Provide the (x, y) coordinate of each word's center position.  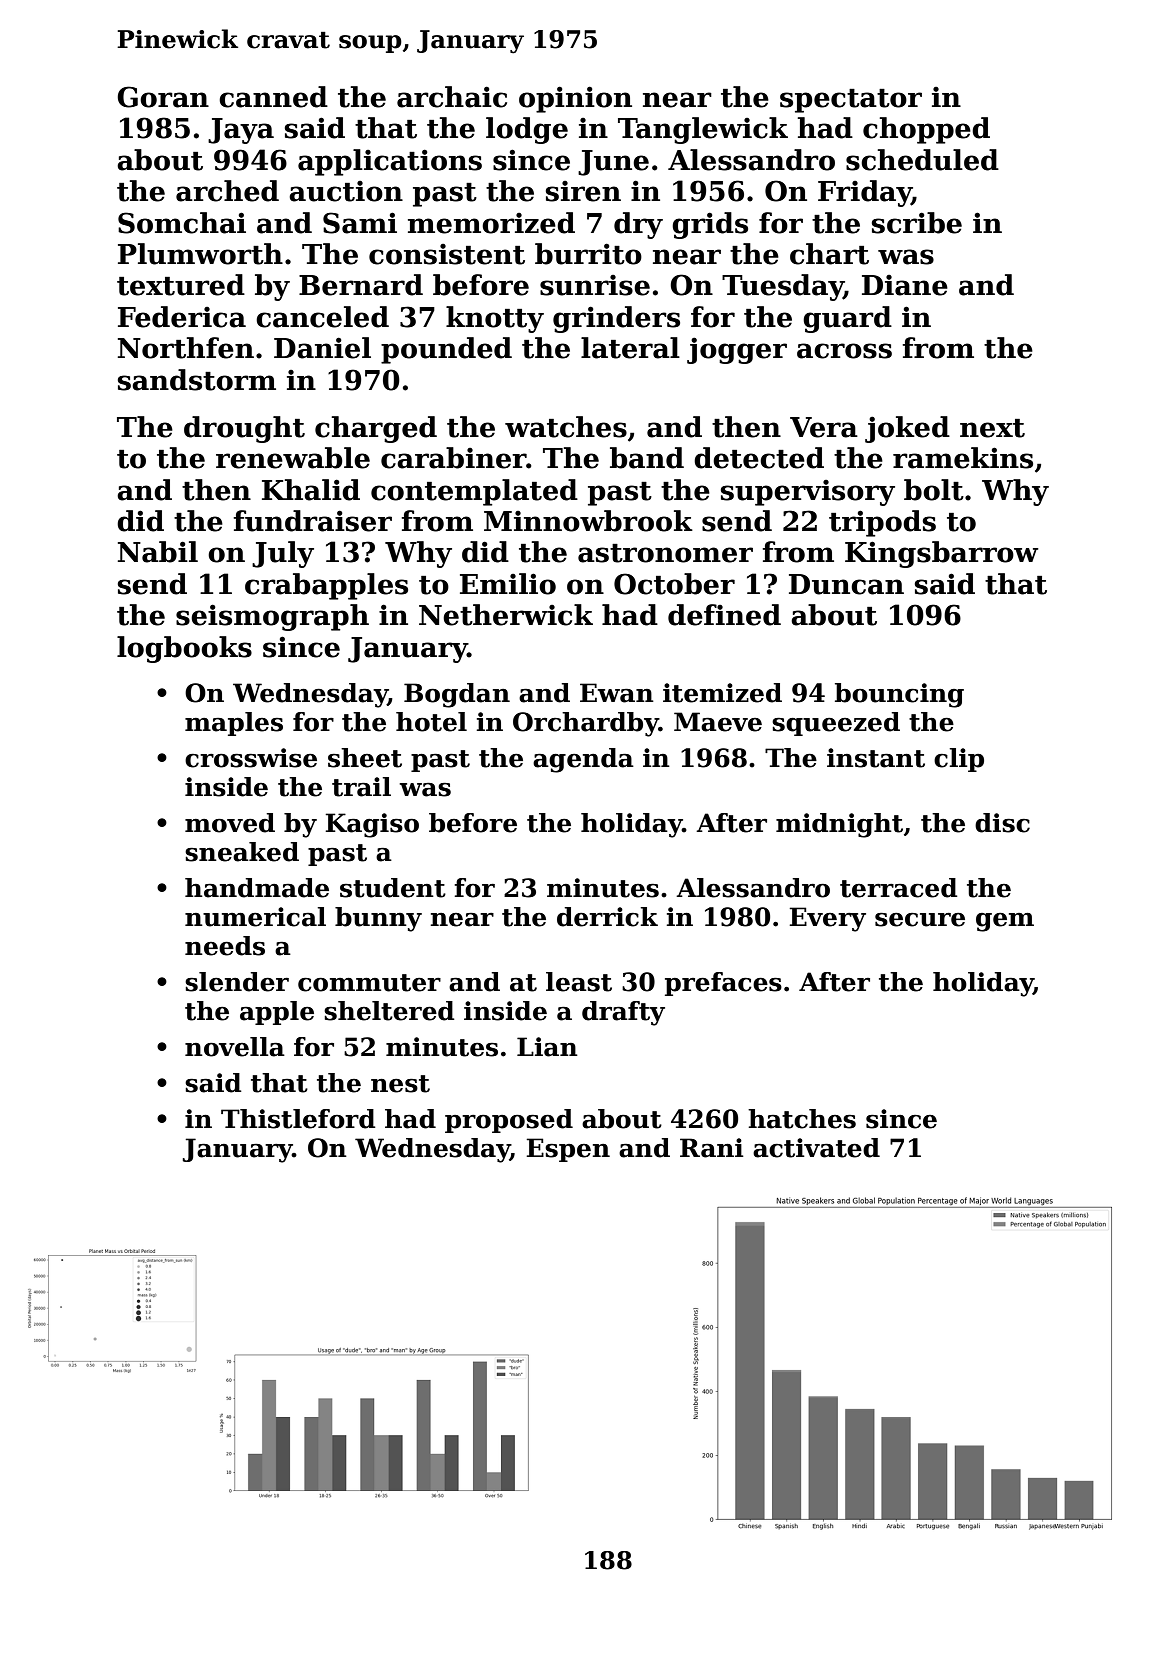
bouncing (899, 695)
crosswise (251, 758)
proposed (509, 1121)
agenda (583, 760)
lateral (630, 348)
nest (400, 1084)
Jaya (241, 131)
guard (847, 319)
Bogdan (457, 695)
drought (244, 429)
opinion (575, 99)
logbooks (184, 649)
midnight (839, 825)
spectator (851, 101)
